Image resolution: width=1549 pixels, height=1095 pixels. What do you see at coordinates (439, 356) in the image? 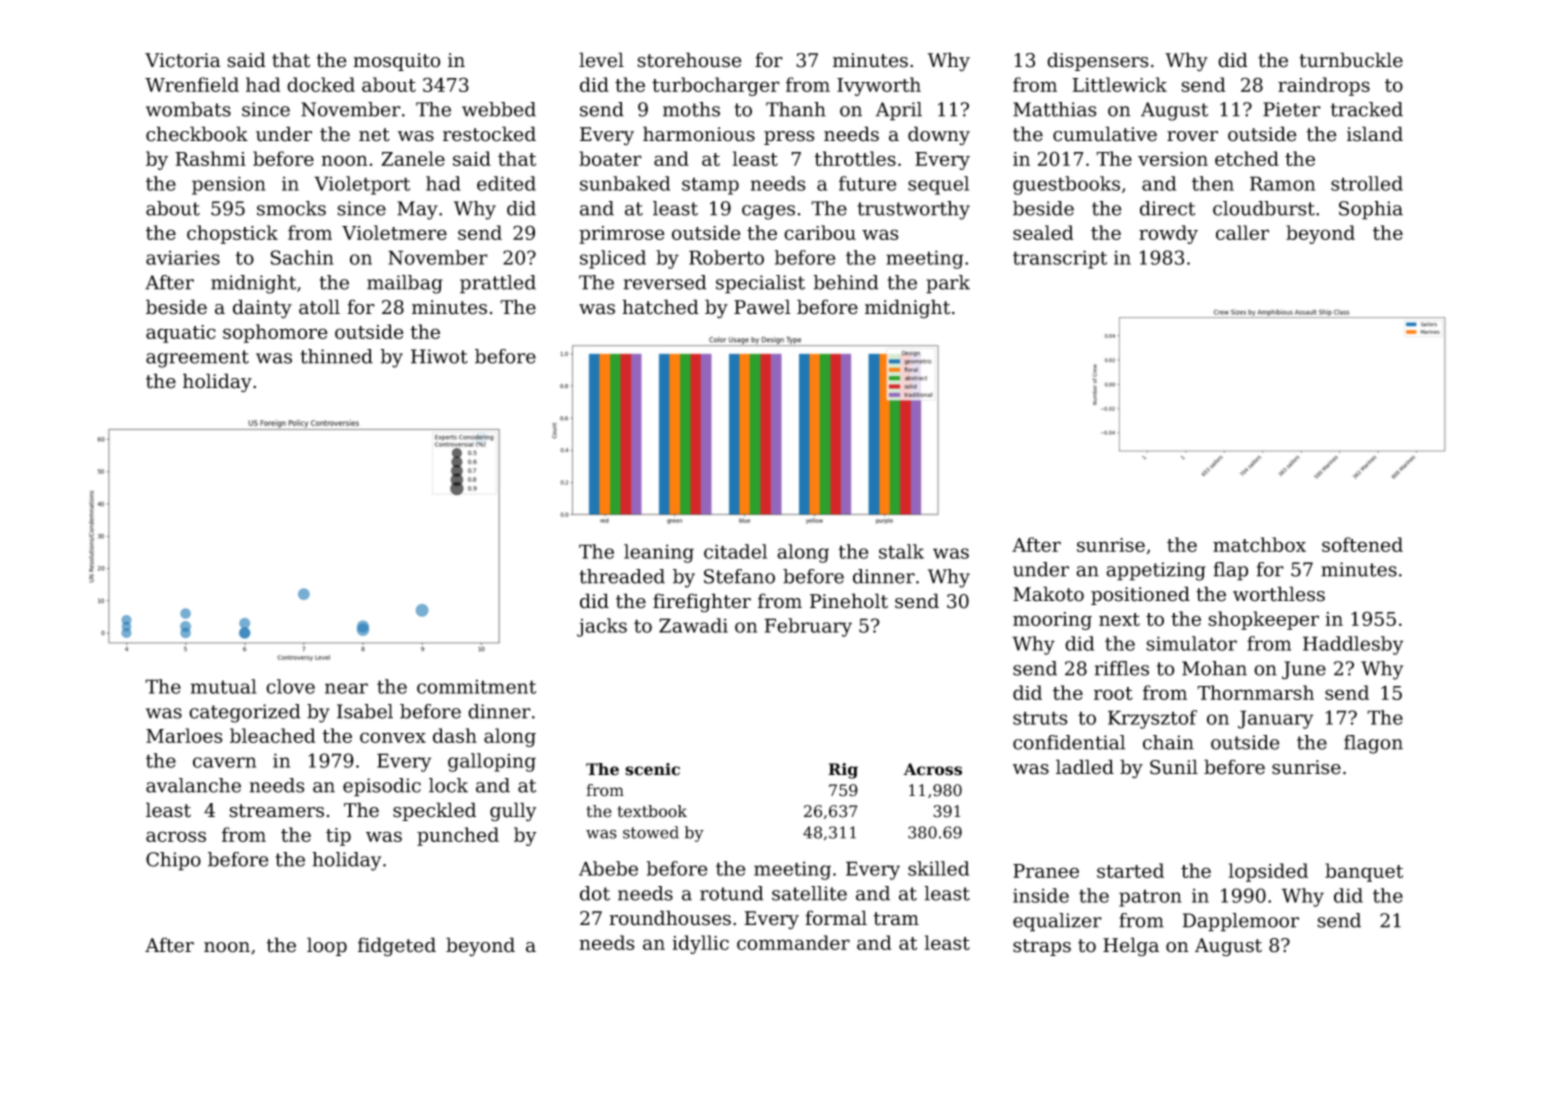
I see `Hiwot` at bounding box center [439, 356].
